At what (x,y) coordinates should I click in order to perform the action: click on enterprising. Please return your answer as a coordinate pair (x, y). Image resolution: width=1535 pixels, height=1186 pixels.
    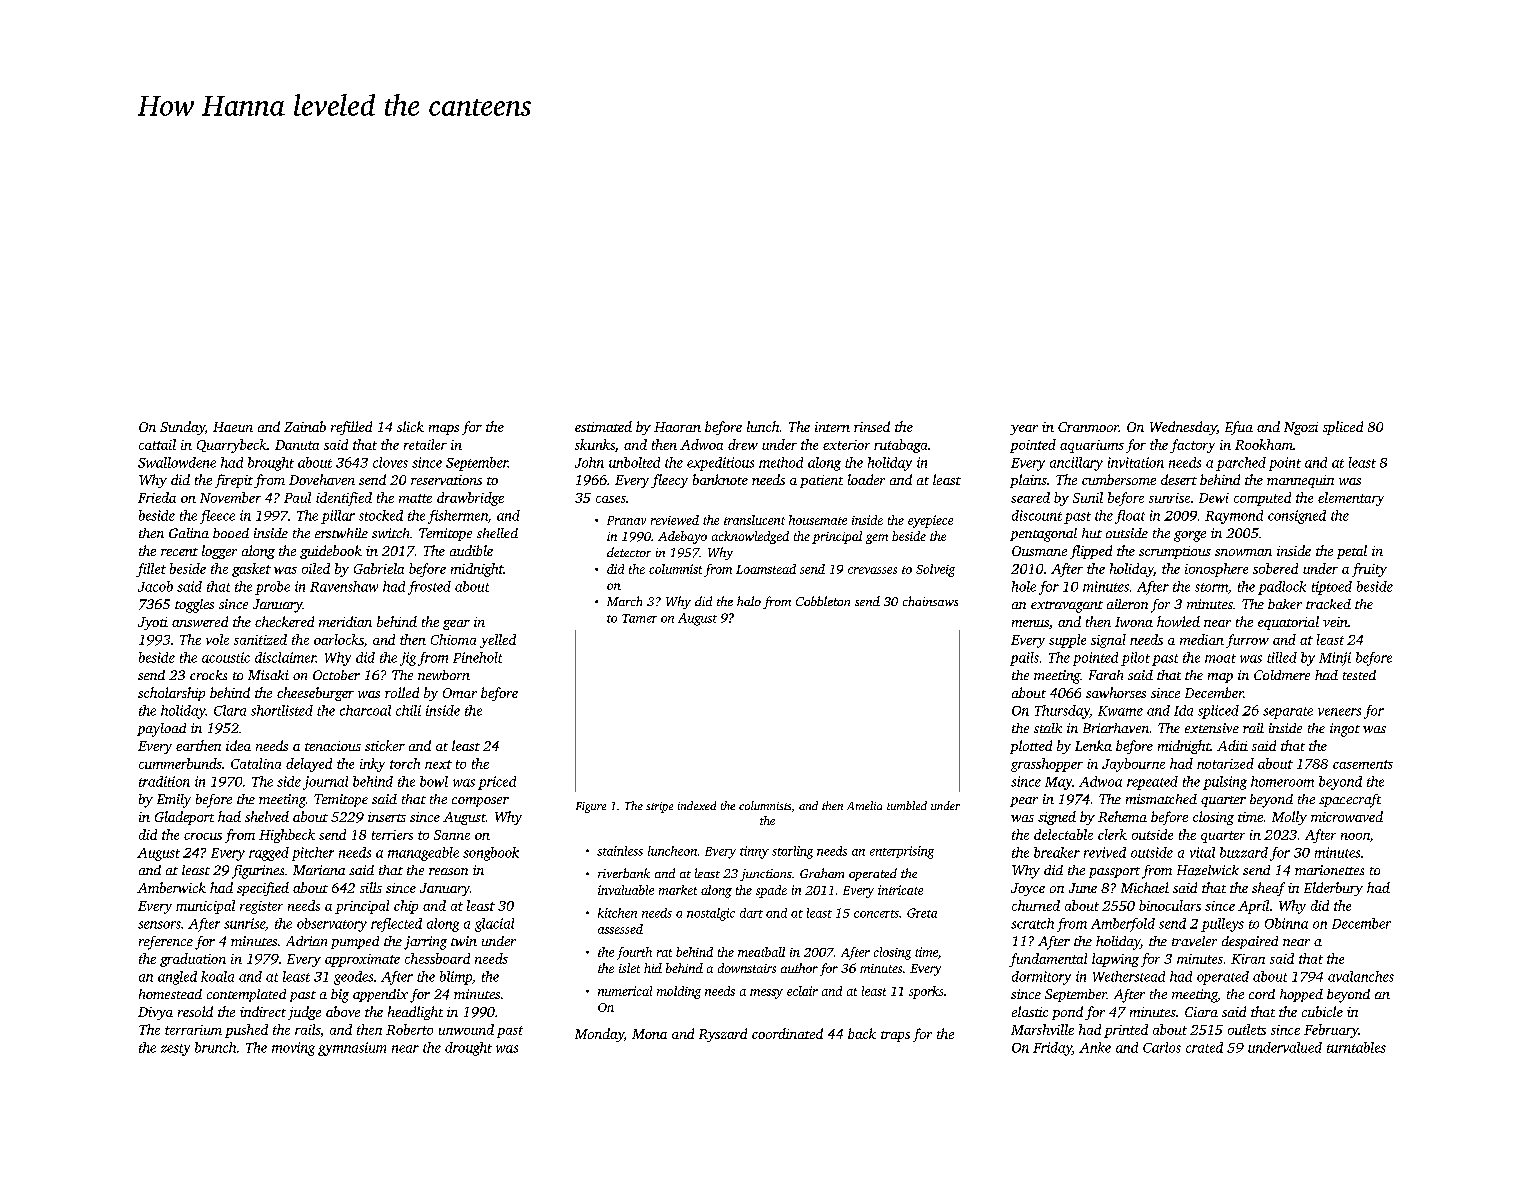
    Looking at the image, I should click on (902, 852).
